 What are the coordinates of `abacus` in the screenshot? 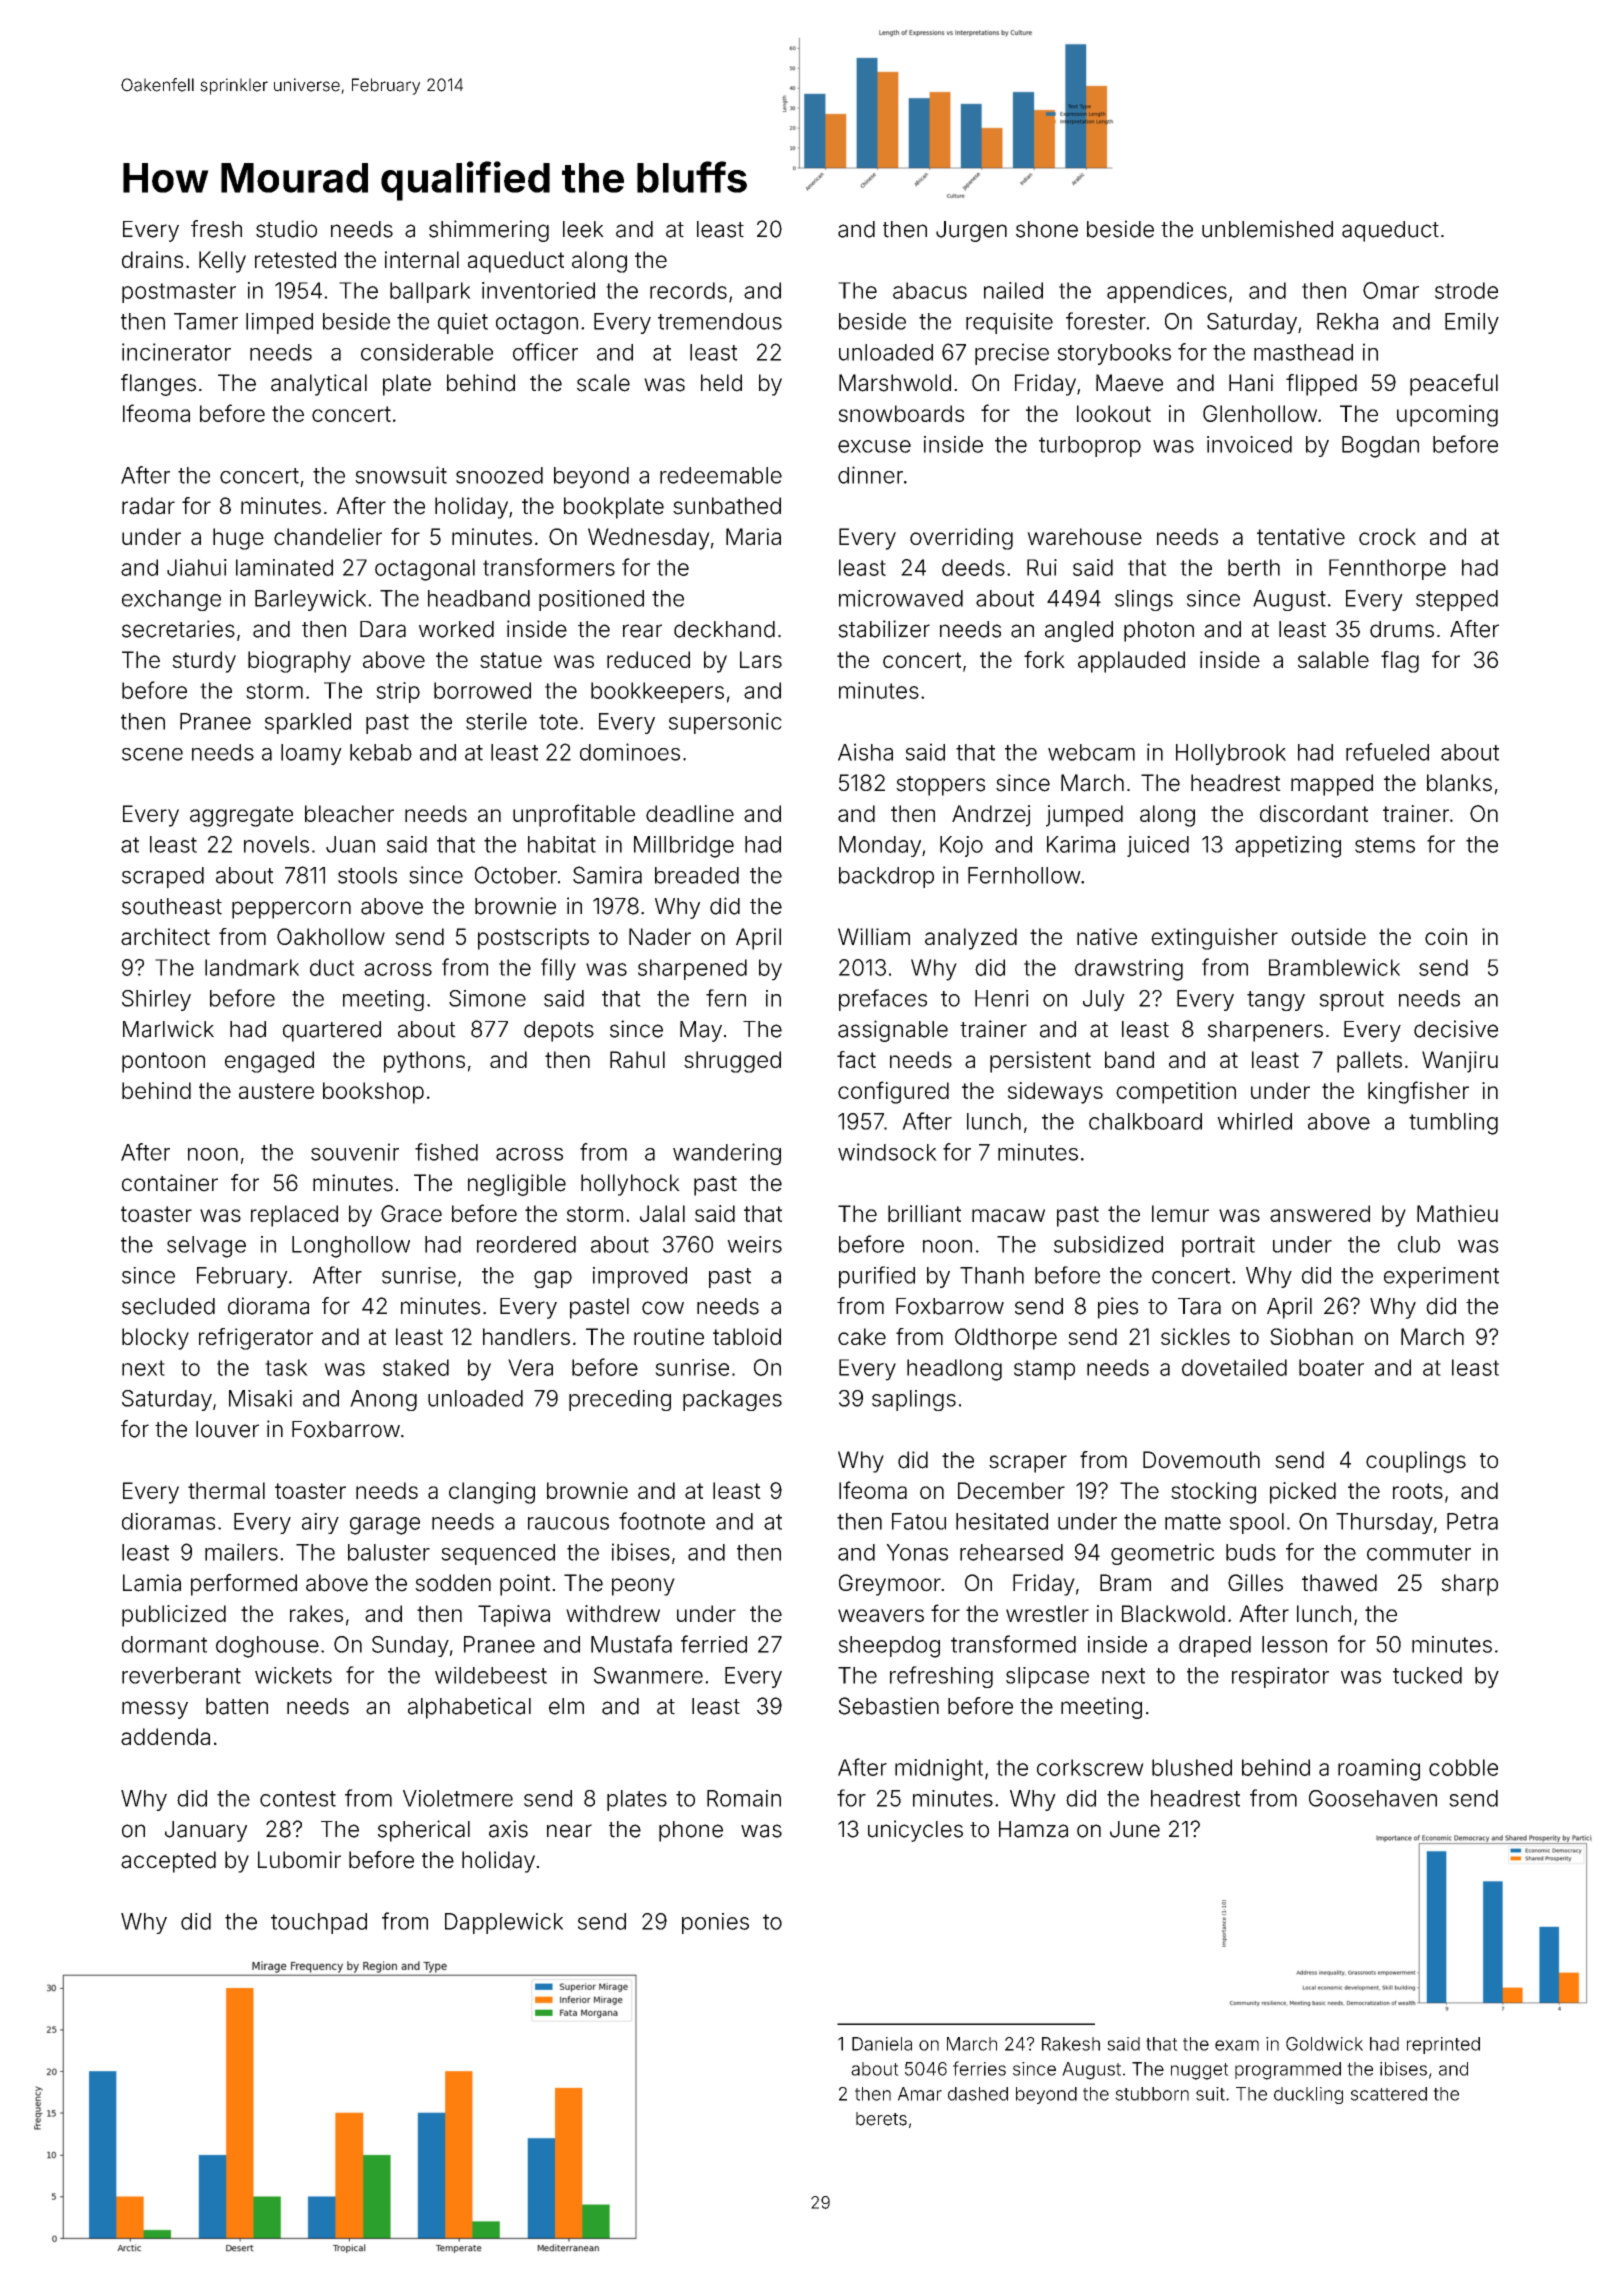 It's located at (930, 290).
